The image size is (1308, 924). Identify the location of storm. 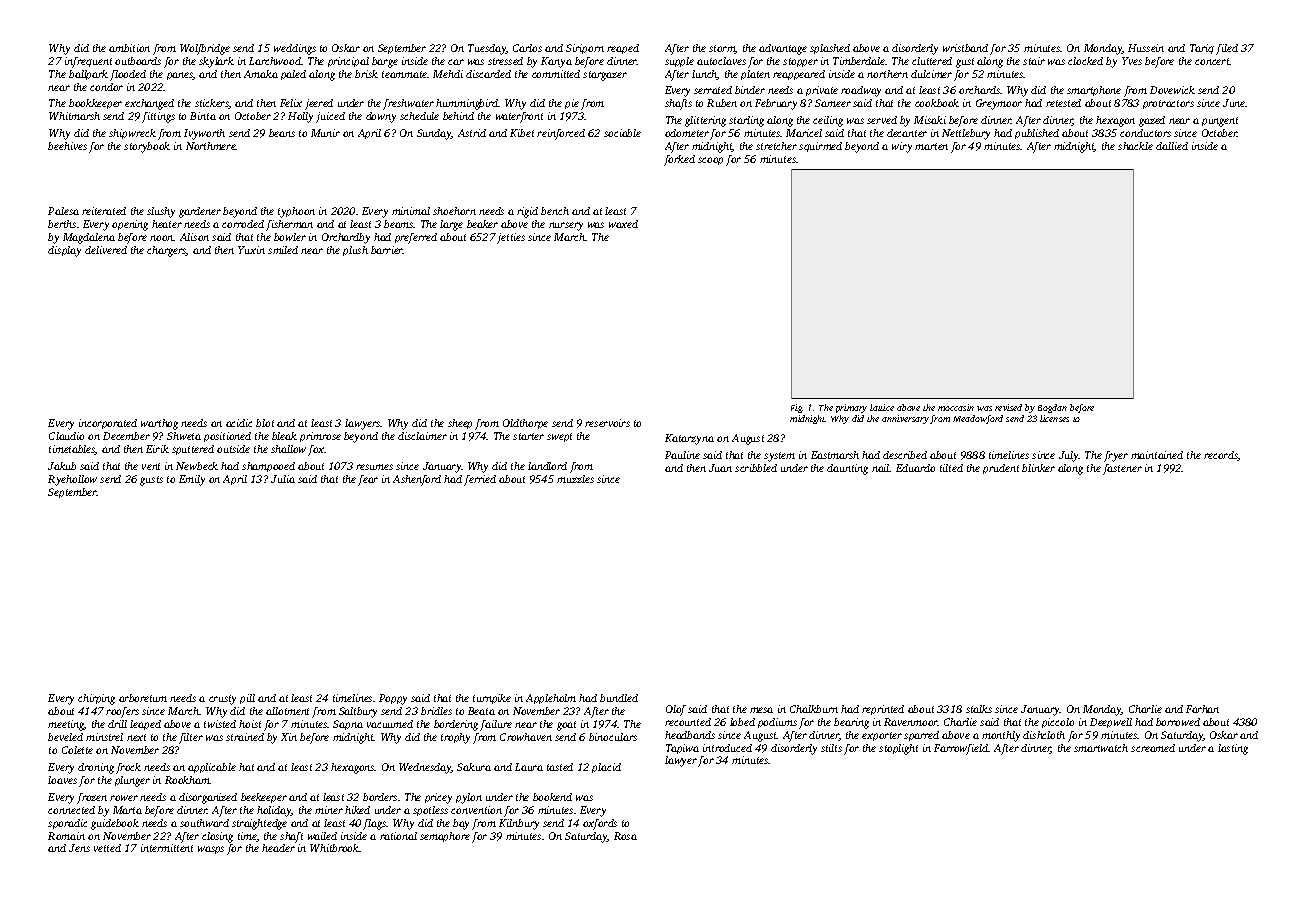
(722, 49).
